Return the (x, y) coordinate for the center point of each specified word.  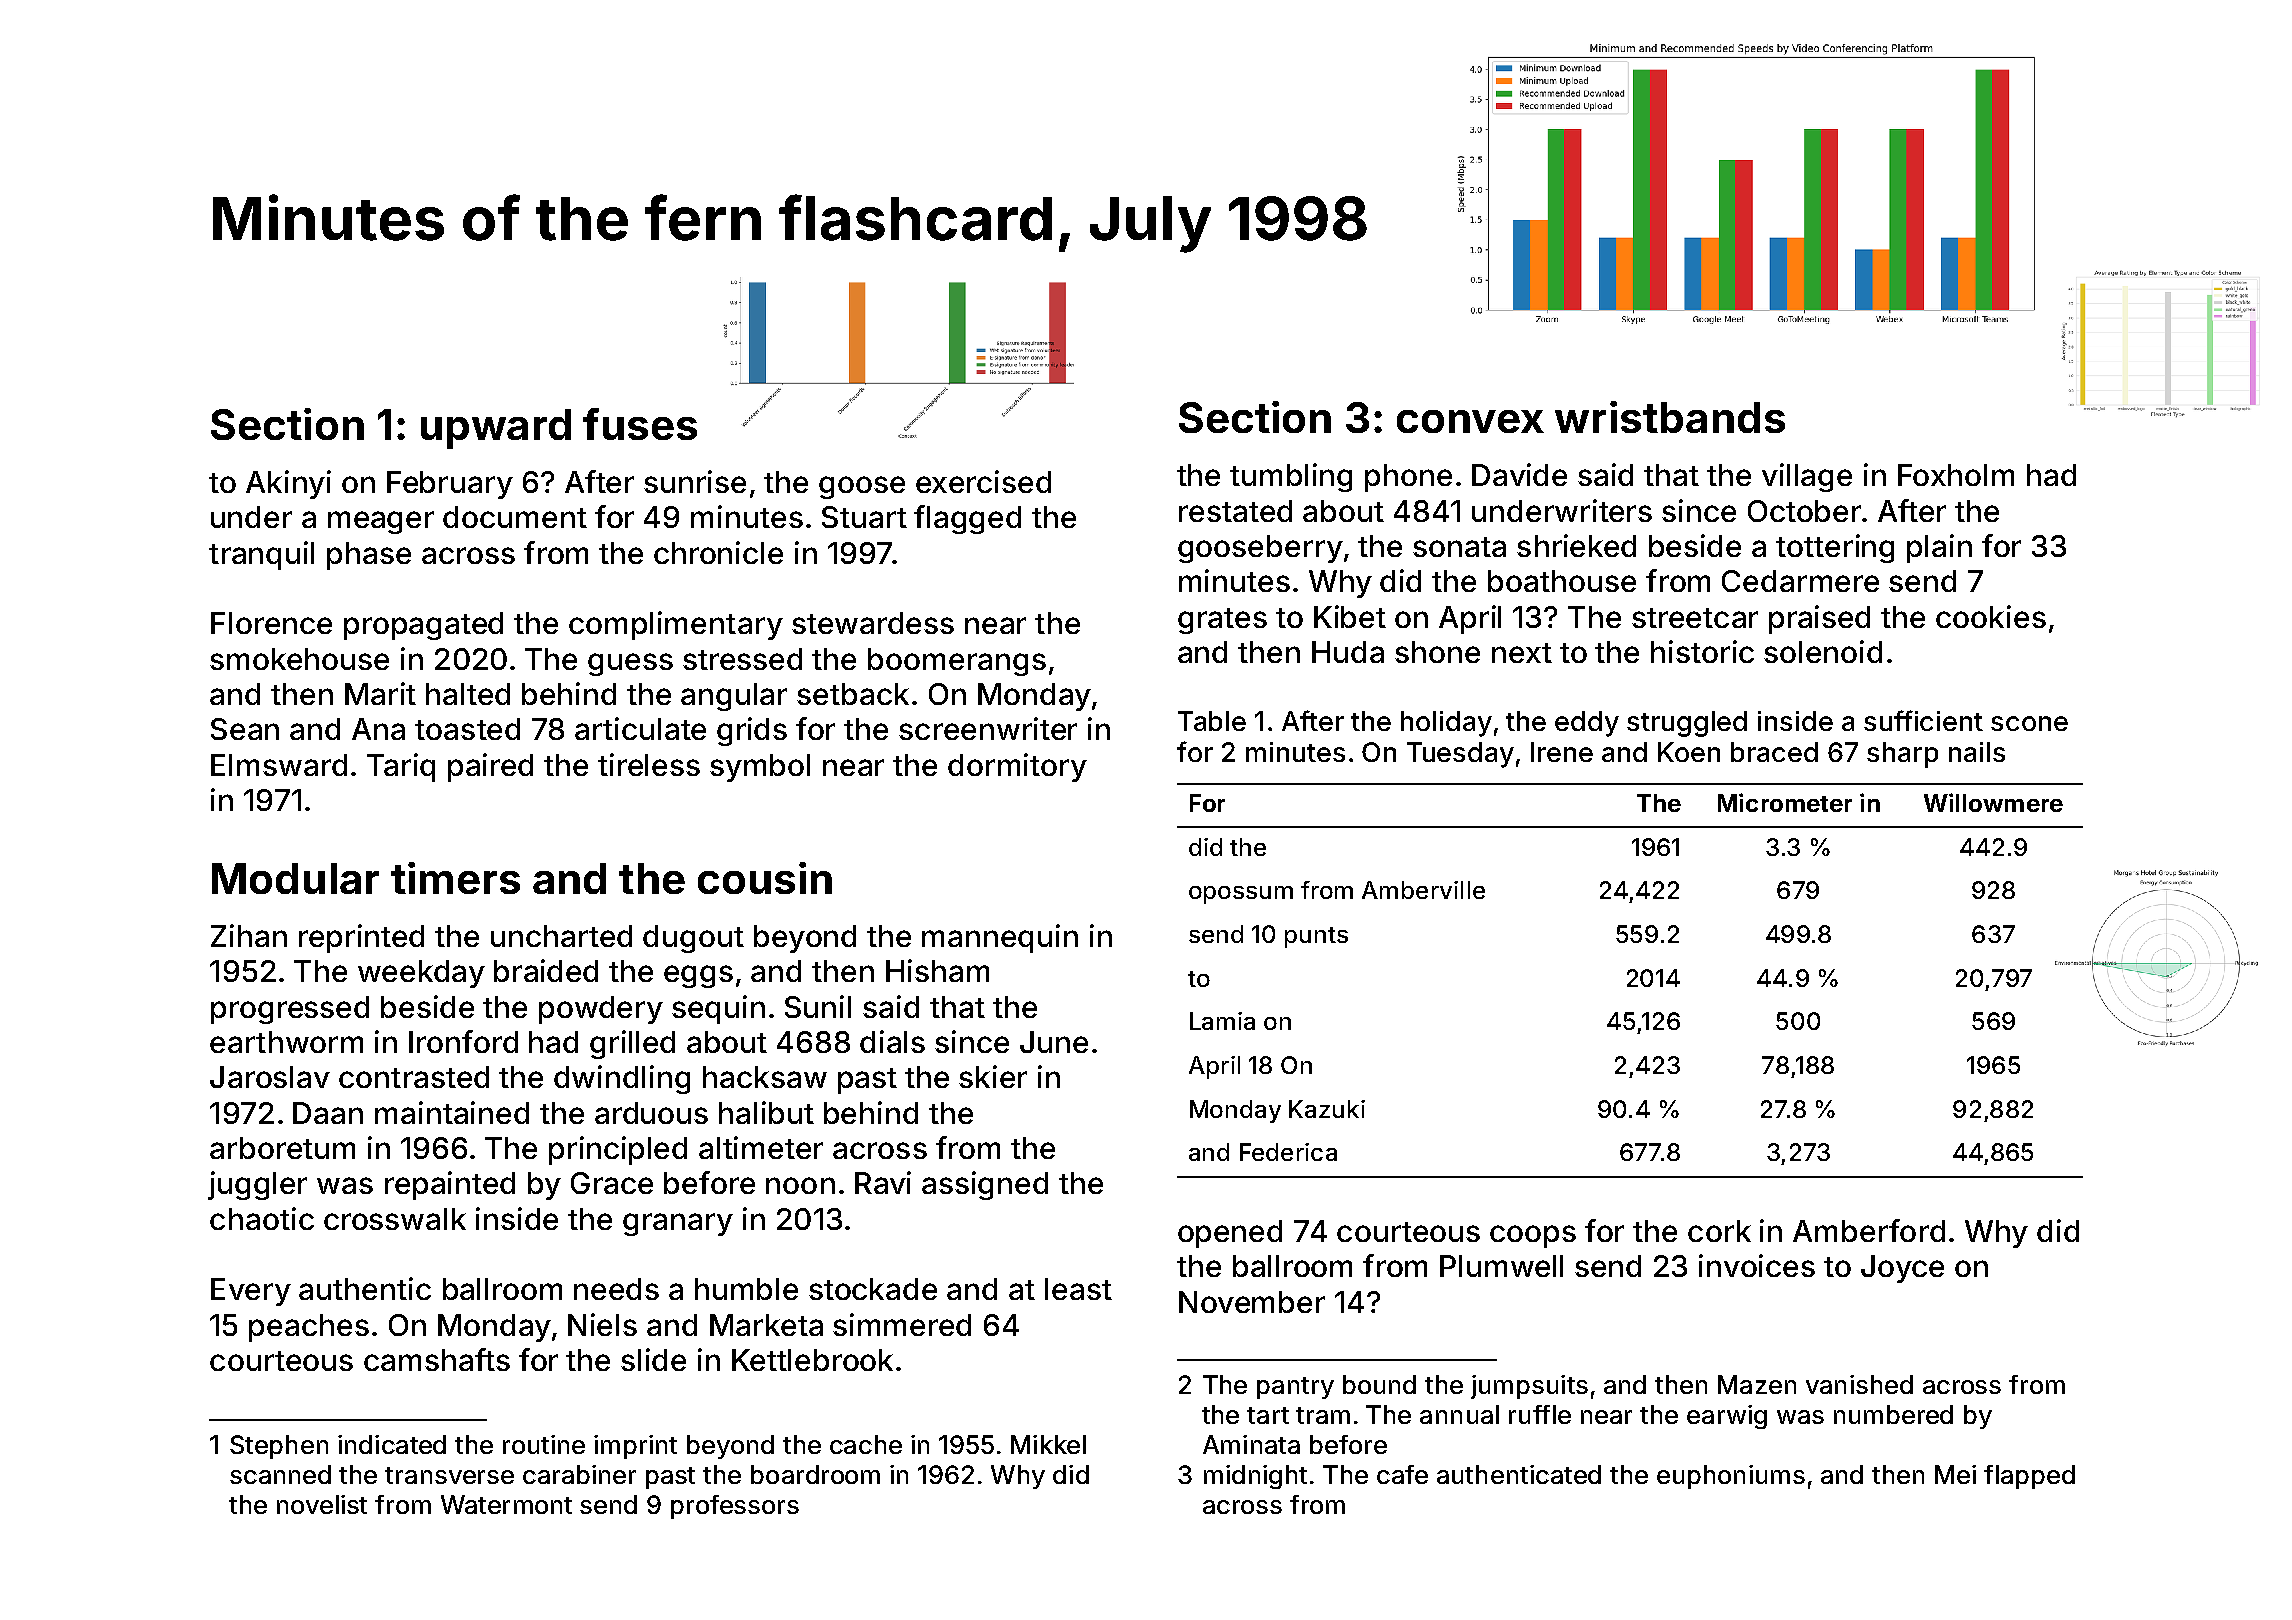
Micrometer (1785, 802)
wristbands (1670, 417)
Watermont (506, 1504)
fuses (640, 424)
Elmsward (279, 765)
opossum (1241, 895)
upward (496, 429)
